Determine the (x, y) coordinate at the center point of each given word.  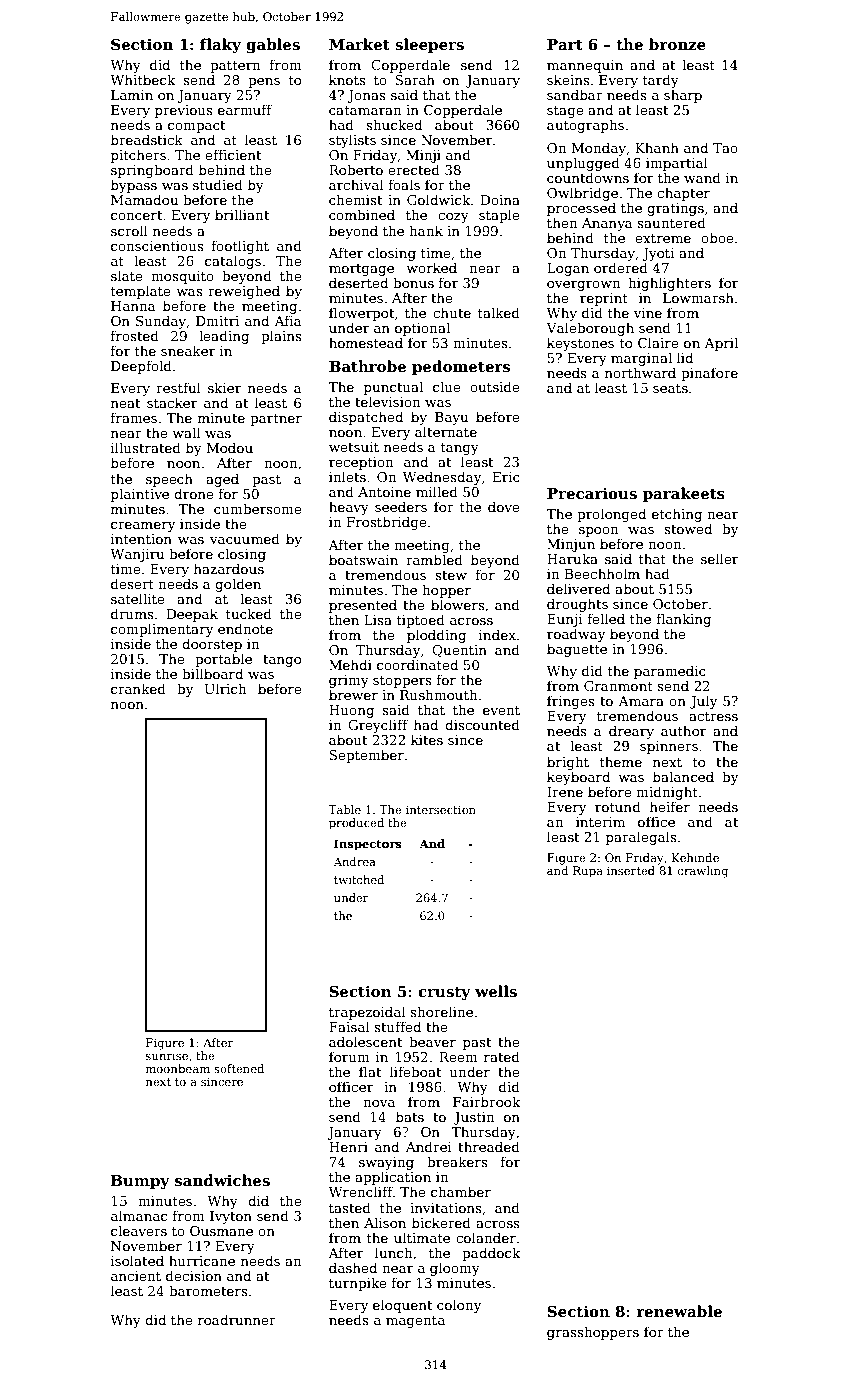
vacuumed (245, 538)
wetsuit (354, 447)
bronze (677, 44)
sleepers (429, 45)
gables (273, 46)
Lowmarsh (698, 297)
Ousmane (221, 1231)
